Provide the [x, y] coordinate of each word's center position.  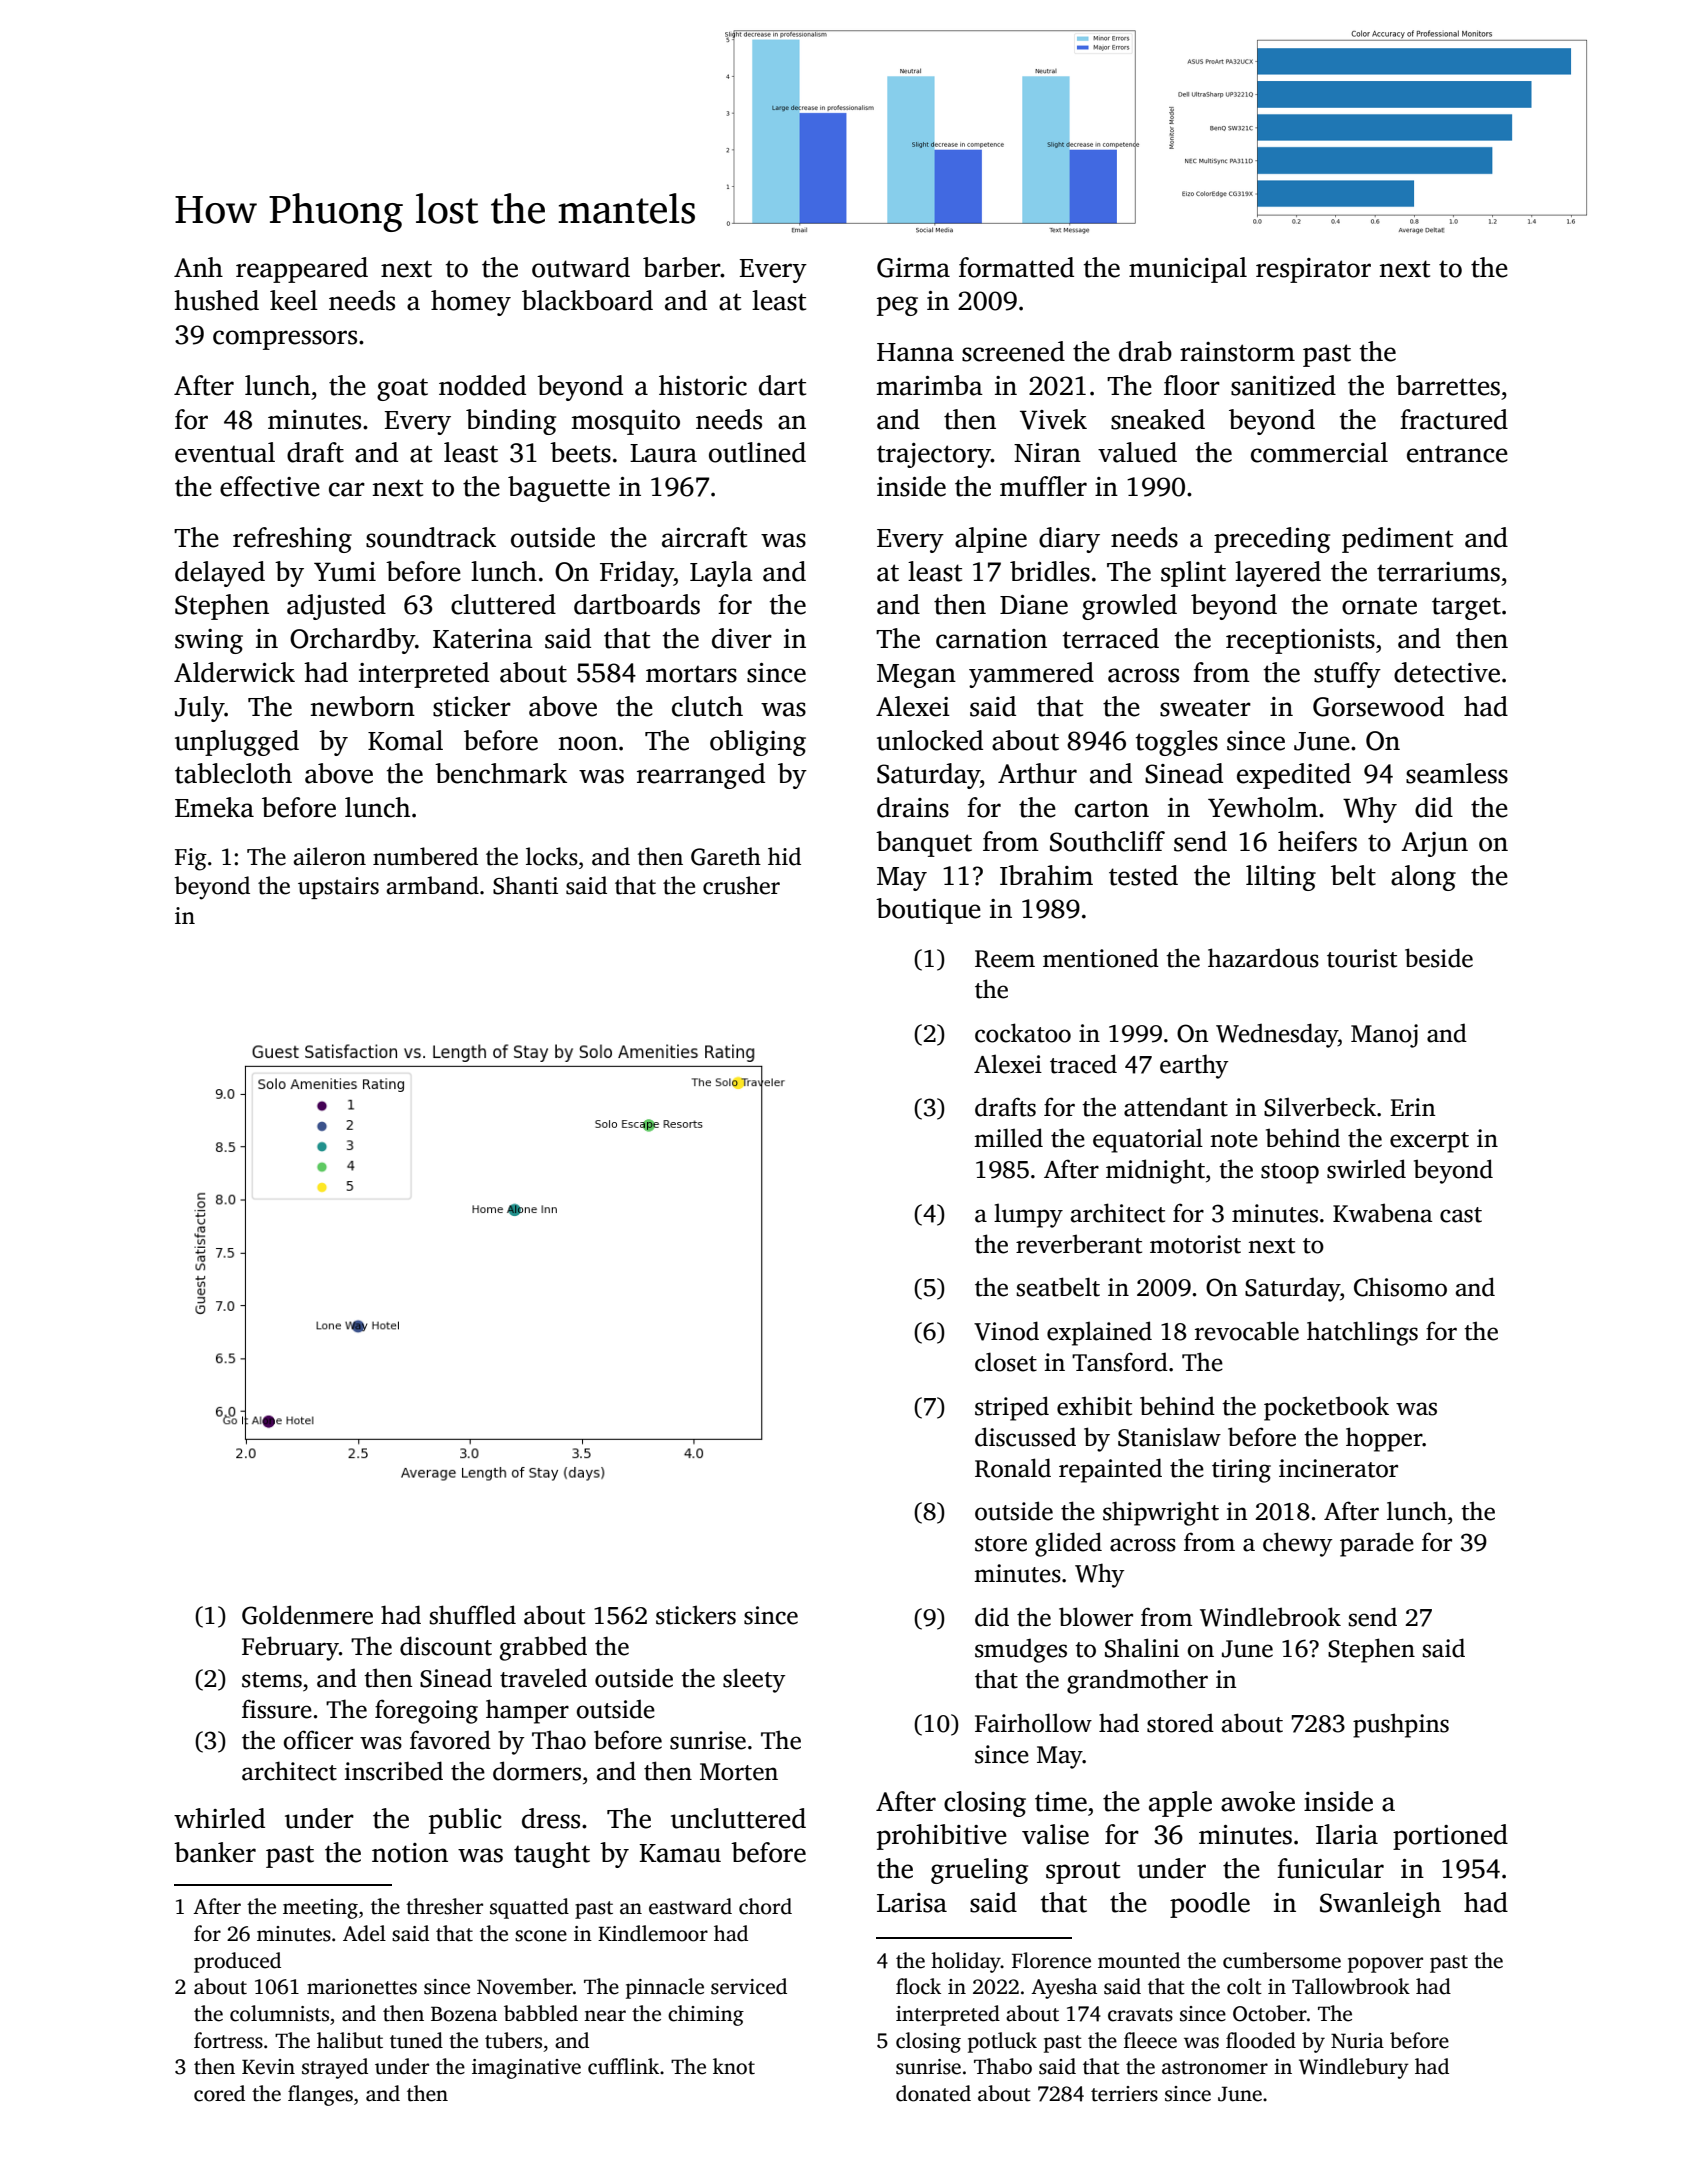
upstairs [338, 888]
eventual [225, 452]
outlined [757, 452]
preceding [1272, 540]
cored [219, 2093]
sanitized [1283, 385]
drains [913, 807]
